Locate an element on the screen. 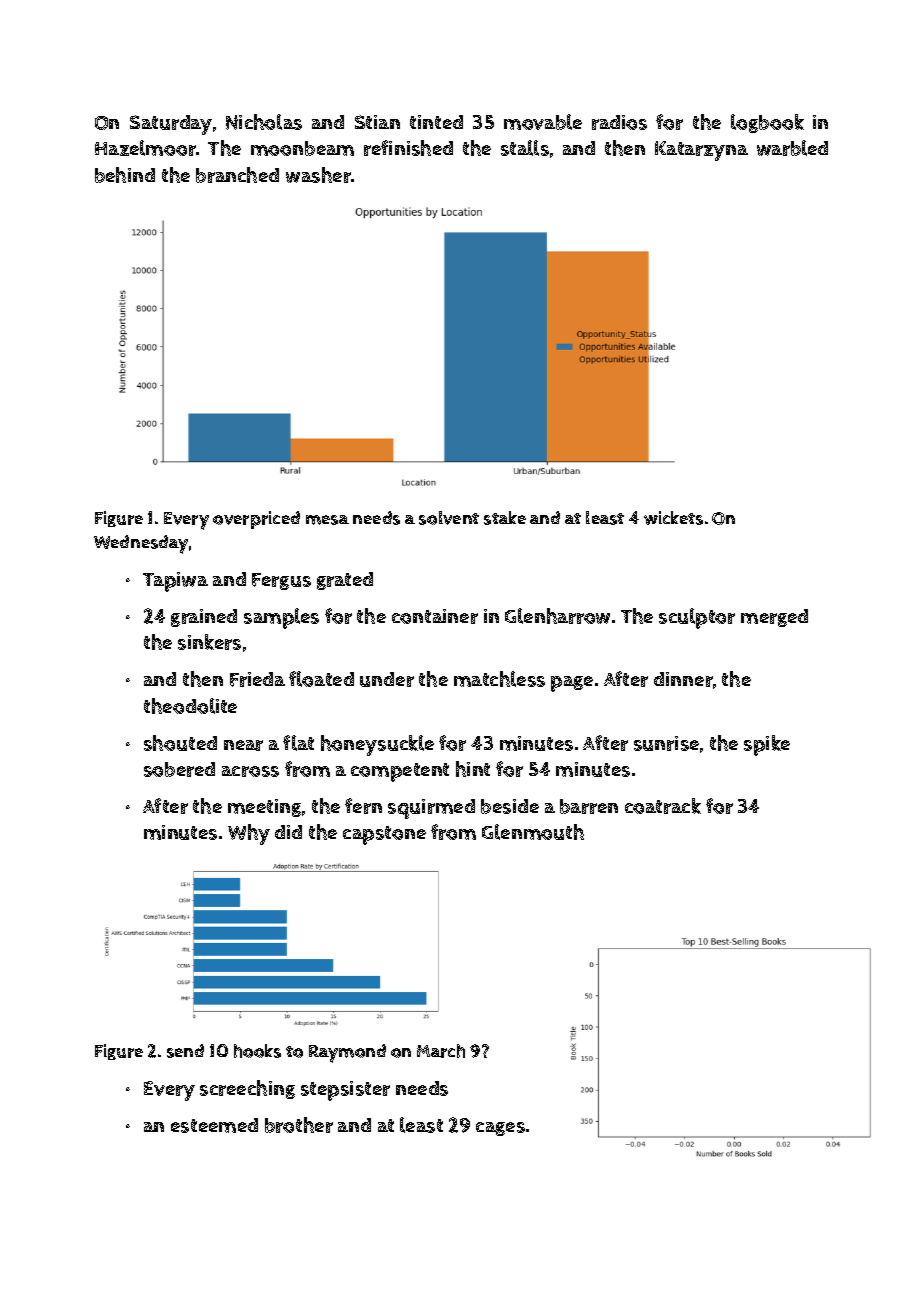 This screenshot has width=924, height=1311. branched is located at coordinates (237, 175).
